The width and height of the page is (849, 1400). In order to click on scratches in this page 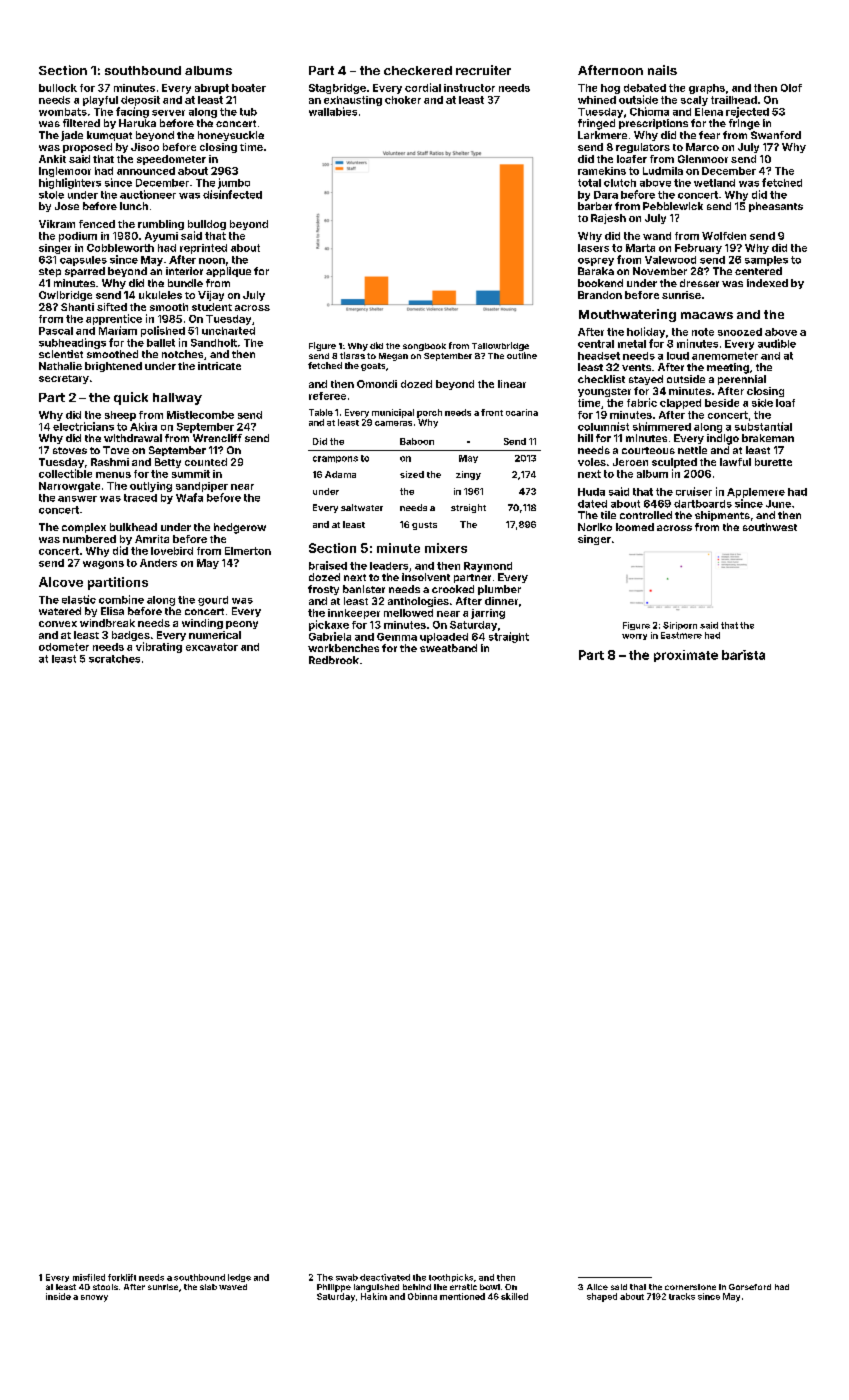, I will do `click(114, 659)`.
